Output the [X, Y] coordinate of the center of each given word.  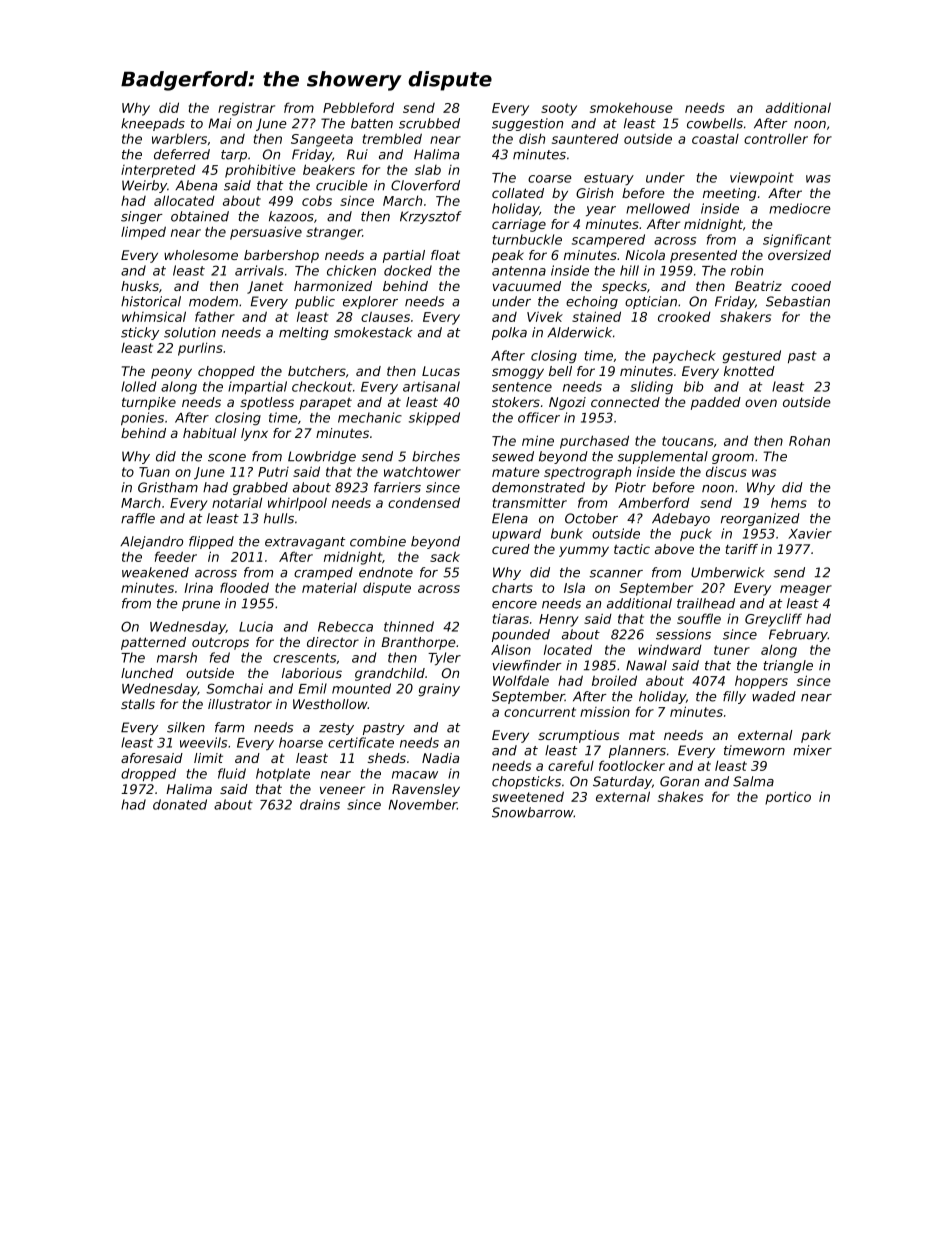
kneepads [153, 124]
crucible [342, 185]
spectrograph [587, 473]
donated [180, 804]
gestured [752, 356]
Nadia [440, 758]
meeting [729, 194]
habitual [210, 433]
